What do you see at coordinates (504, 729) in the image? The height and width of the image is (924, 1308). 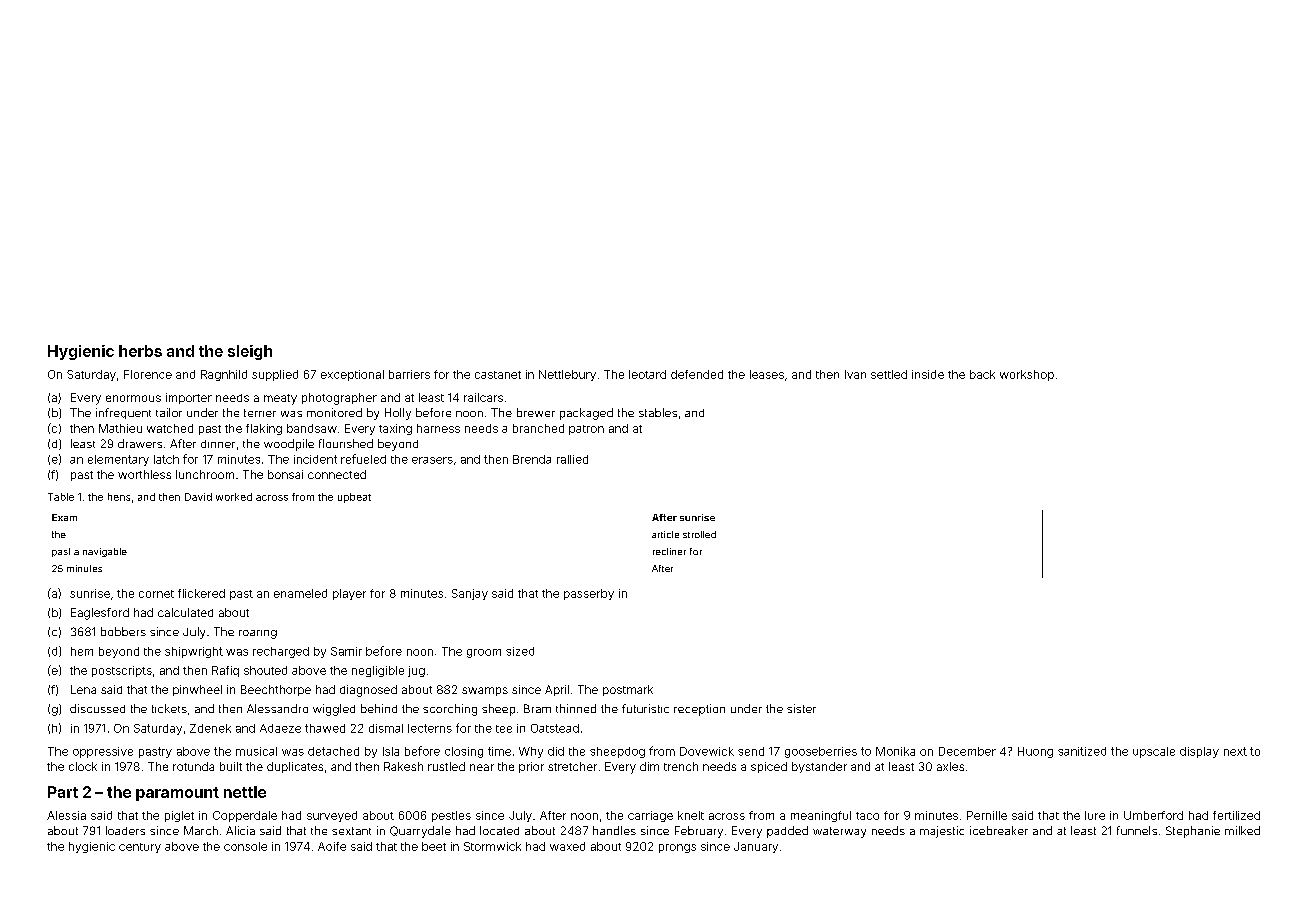 I see `tee` at bounding box center [504, 729].
